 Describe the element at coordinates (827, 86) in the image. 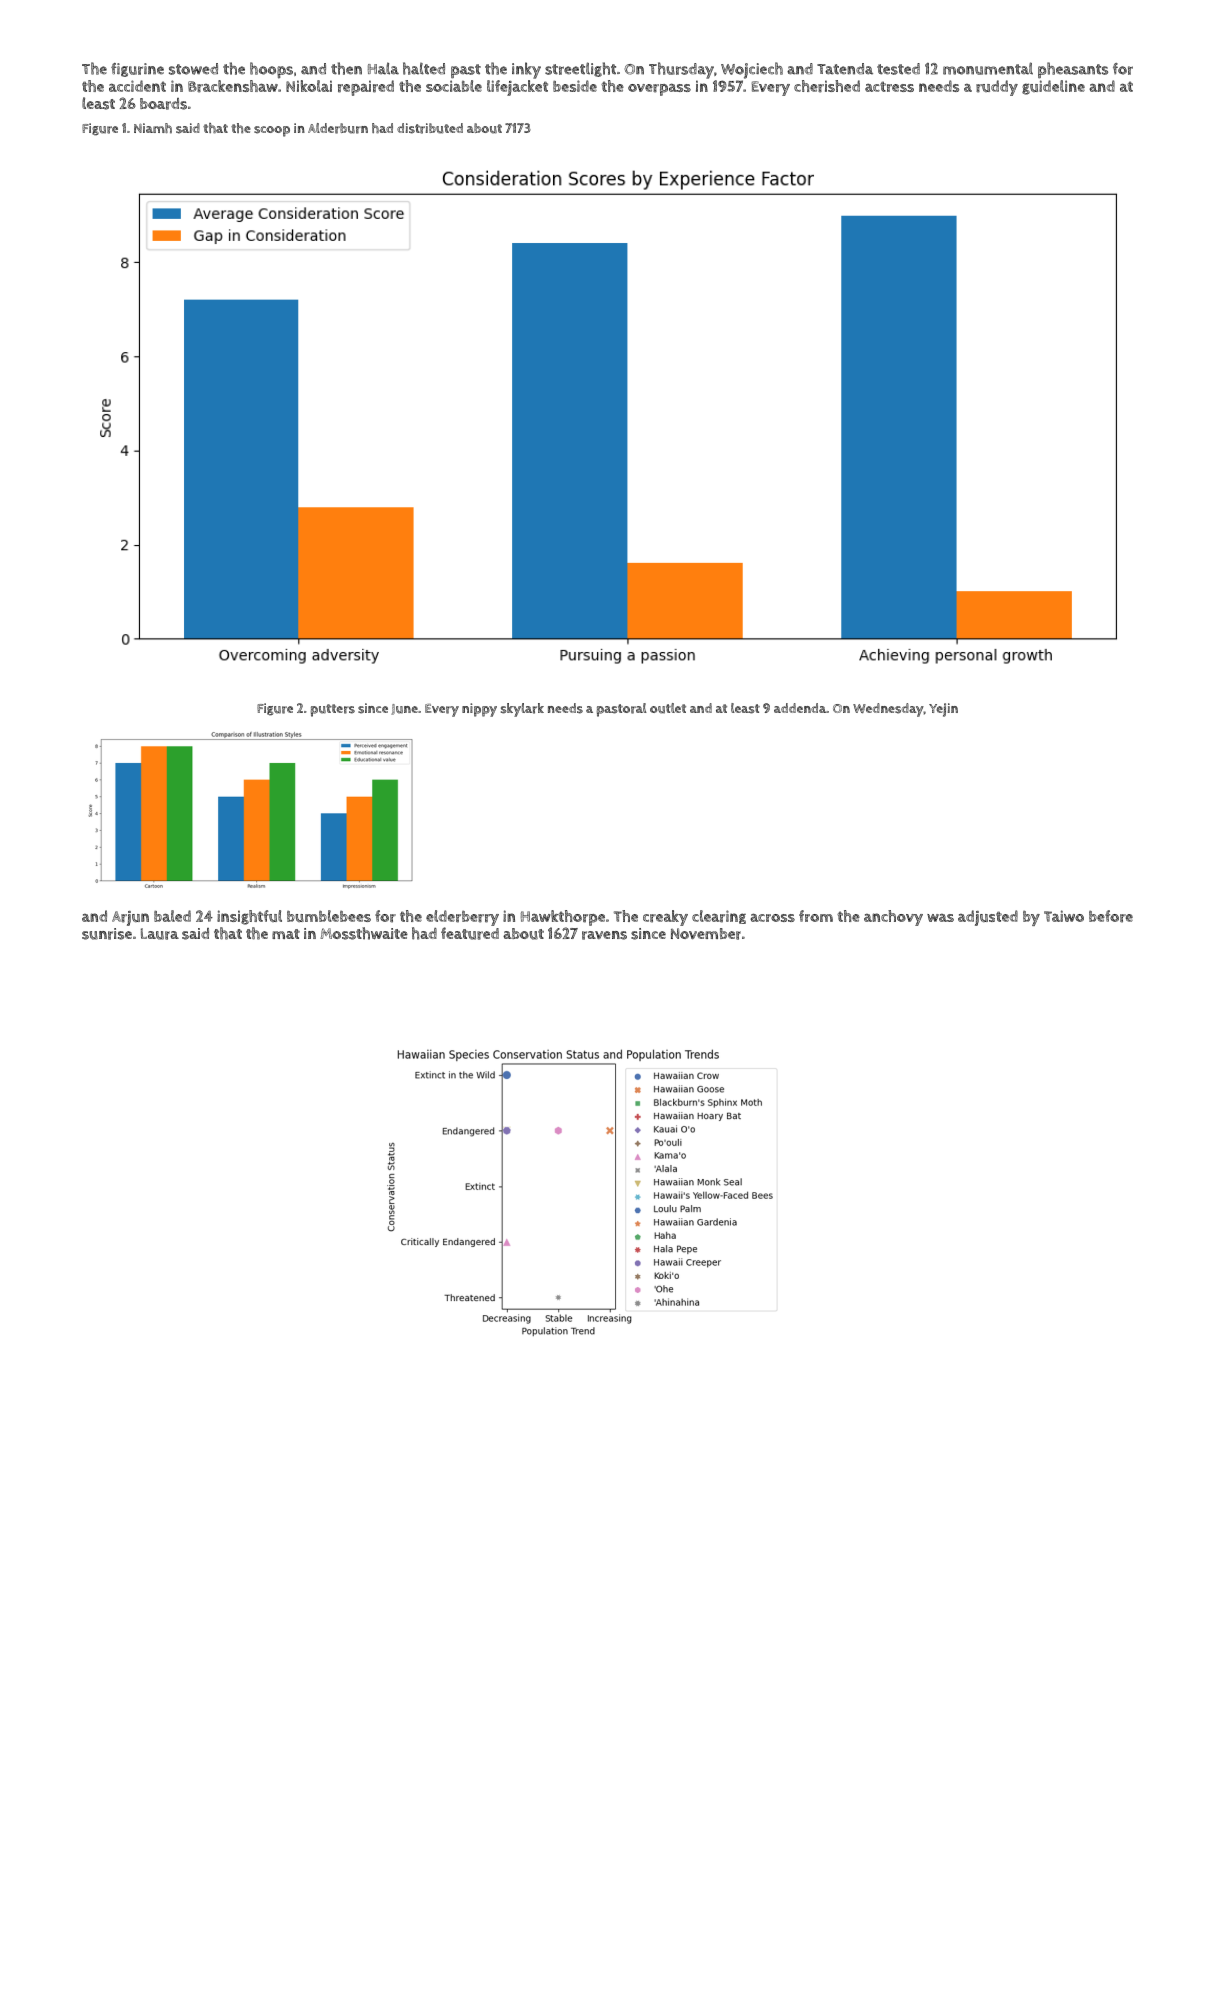

I see `cherished` at that location.
